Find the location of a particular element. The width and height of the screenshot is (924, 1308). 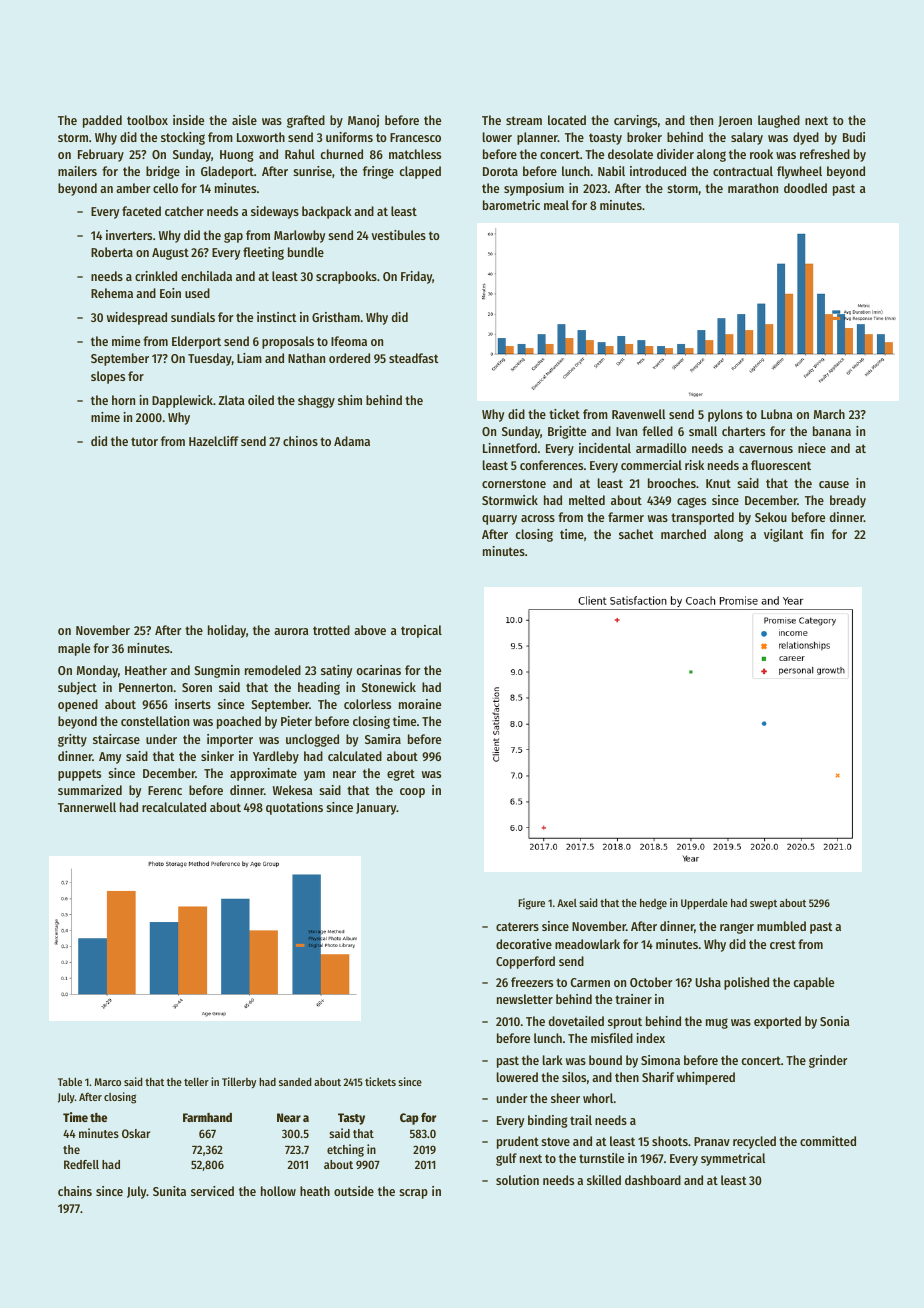

yam is located at coordinates (314, 776).
